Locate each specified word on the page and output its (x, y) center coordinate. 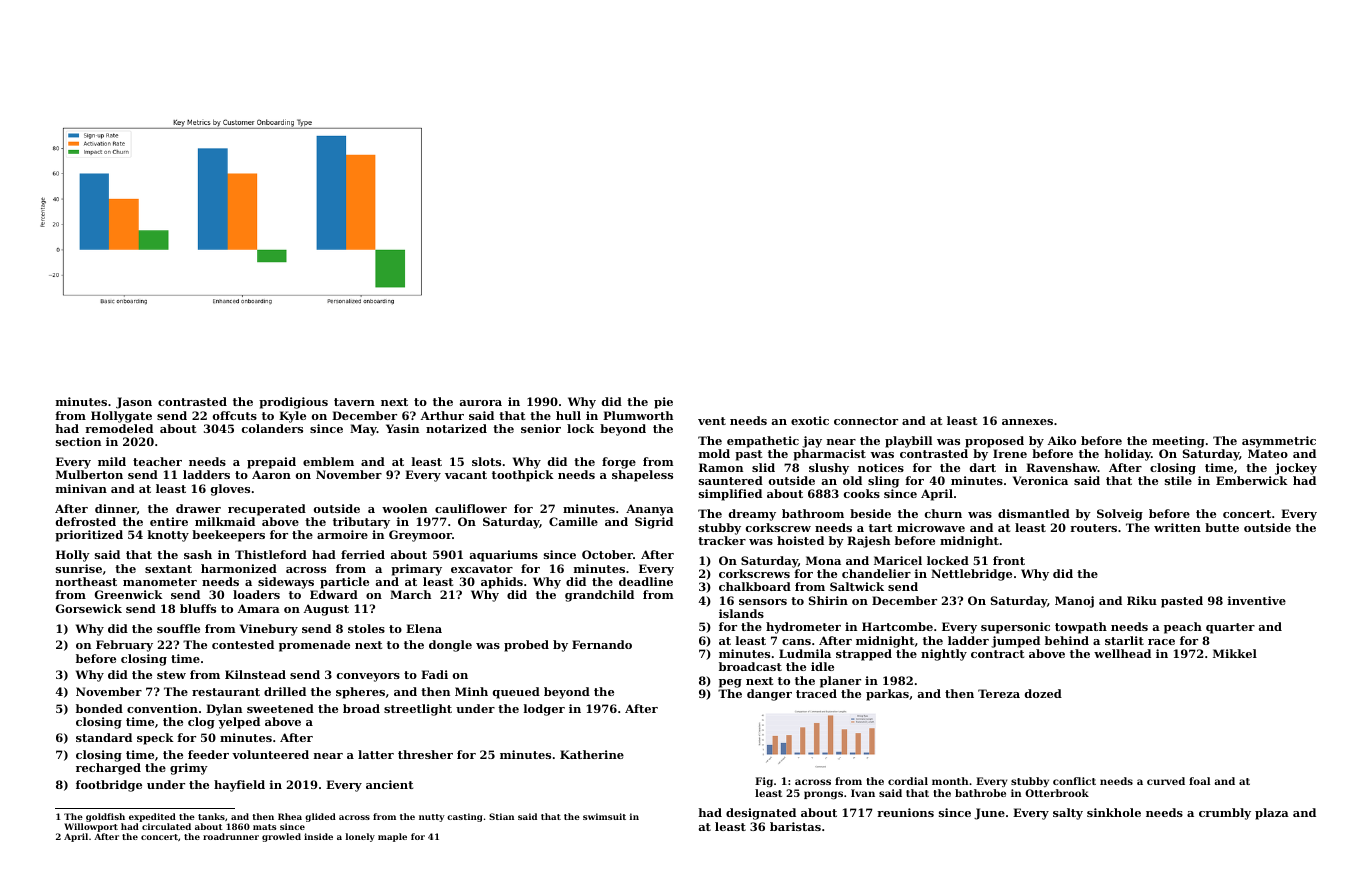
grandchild (599, 596)
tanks (211, 816)
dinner (116, 509)
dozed (1043, 693)
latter (376, 754)
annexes (1027, 422)
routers (1093, 528)
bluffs (198, 608)
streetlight (418, 710)
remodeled (119, 428)
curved (1166, 781)
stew (171, 675)
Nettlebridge (971, 575)
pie (663, 403)
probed (526, 646)
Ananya (650, 510)
